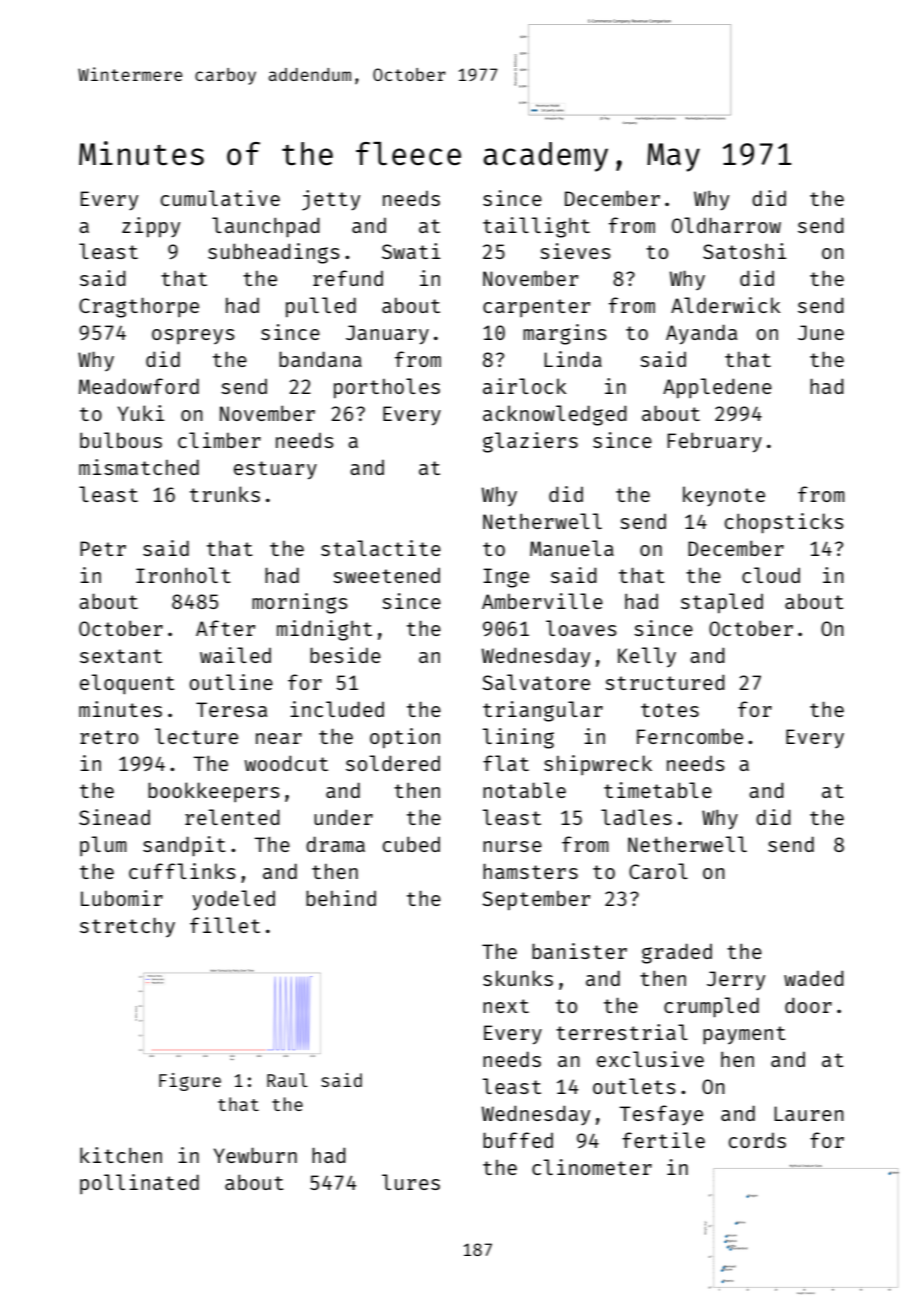 The image size is (924, 1314). I want to click on Raul, so click(287, 1080).
